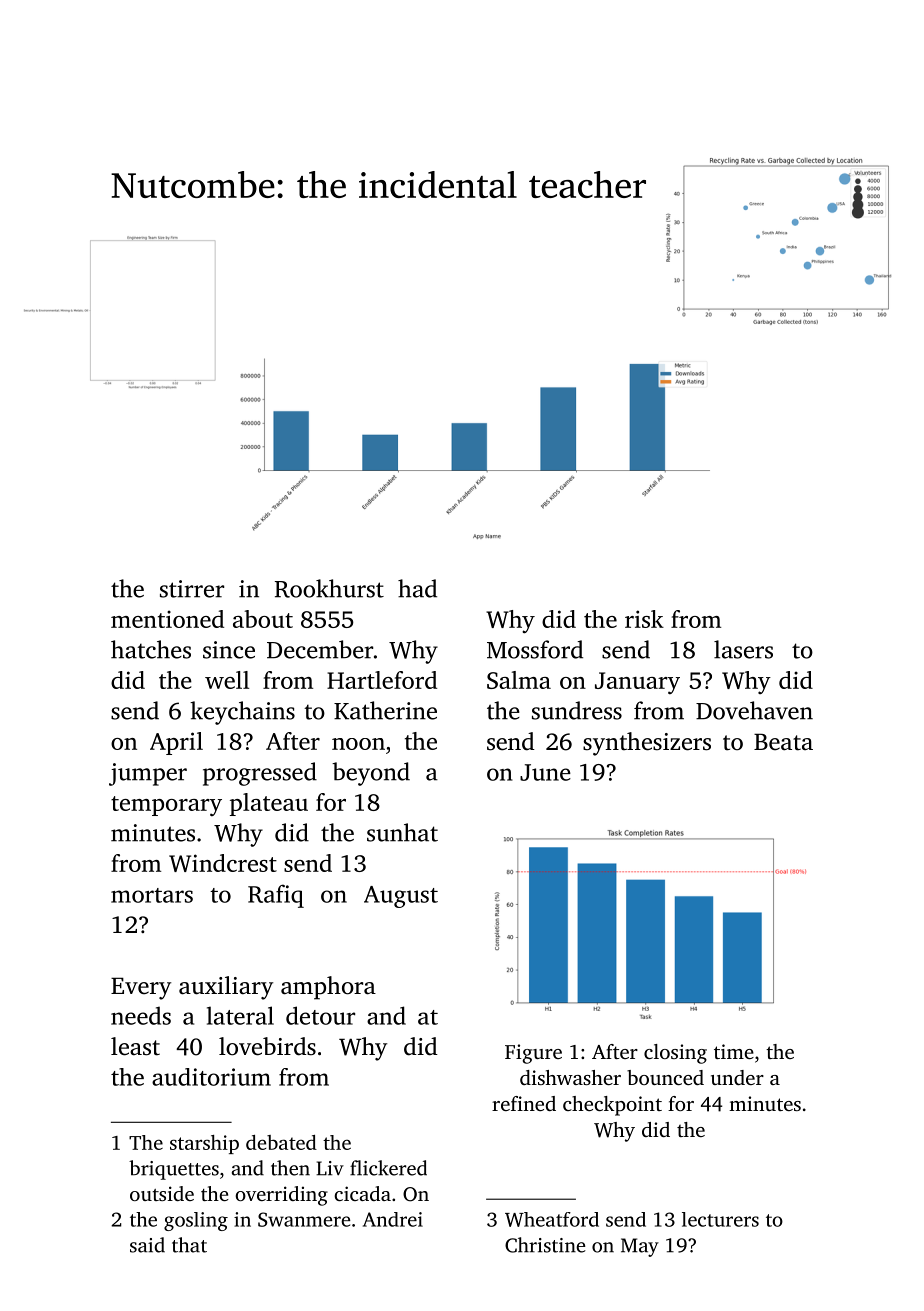 This image has height=1311, width=924. I want to click on Rafiq, so click(276, 896).
